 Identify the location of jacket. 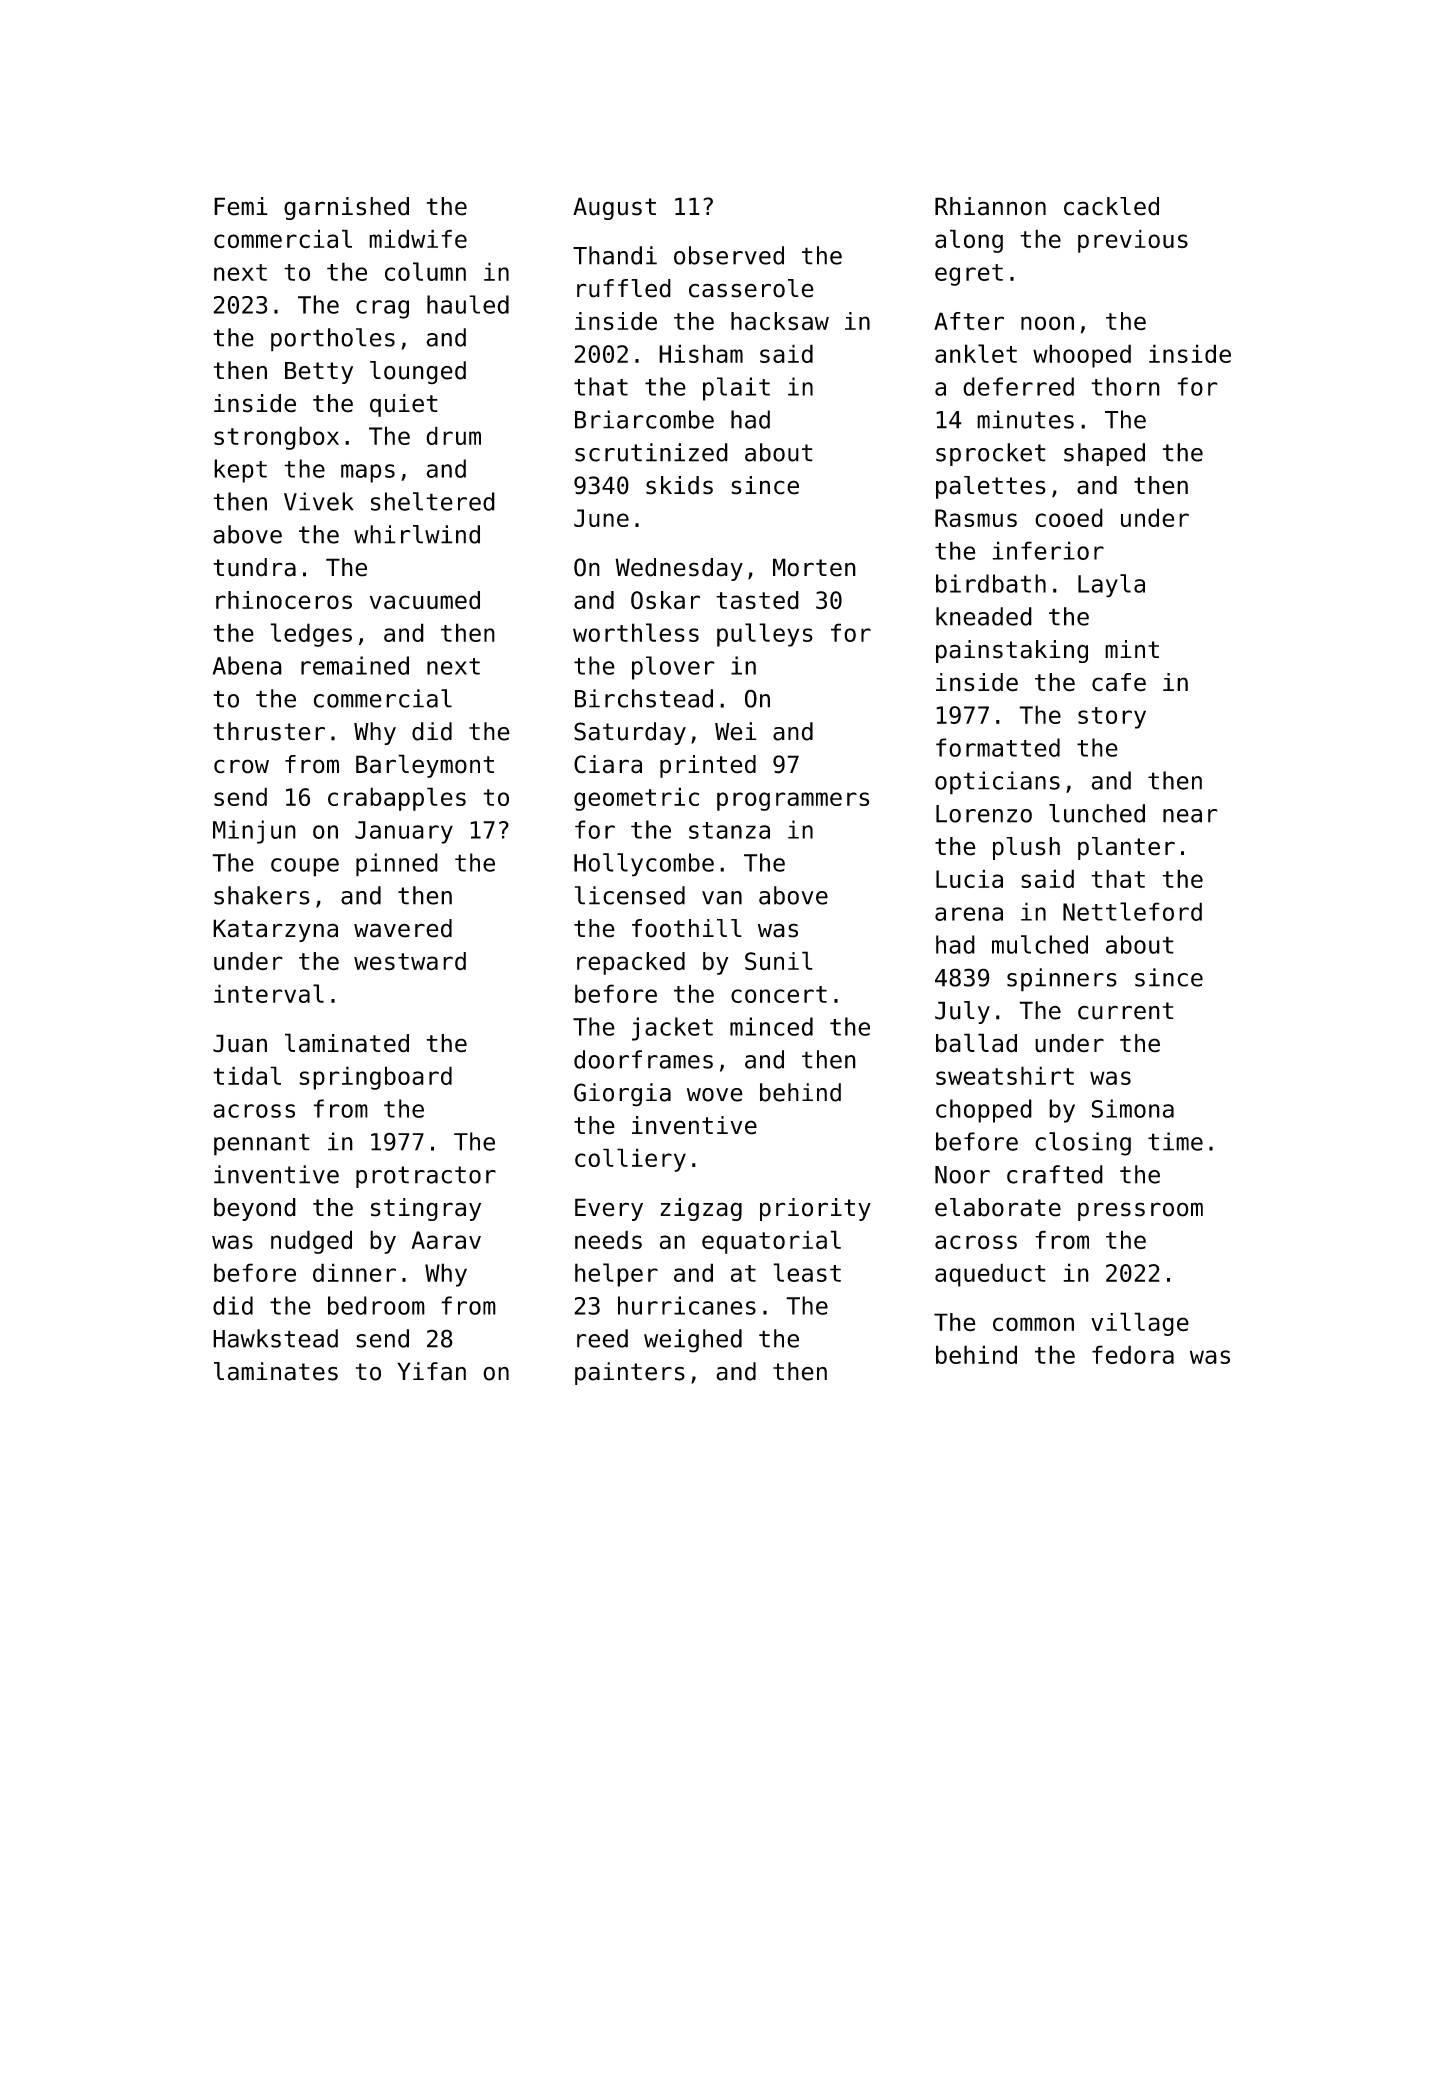
(672, 1029).
